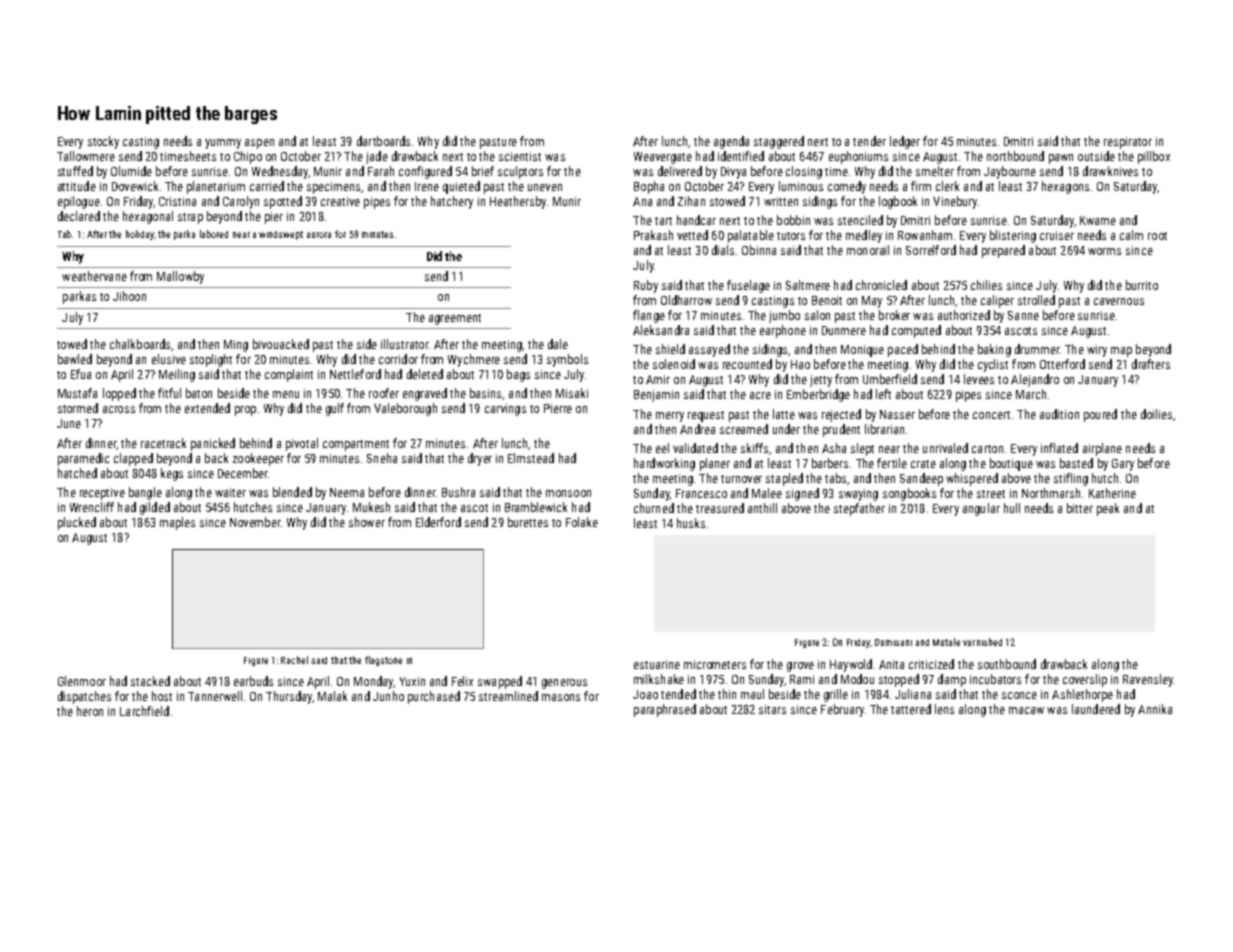 The width and height of the document is (1233, 952). What do you see at coordinates (332, 696) in the document?
I see `Malak` at bounding box center [332, 696].
